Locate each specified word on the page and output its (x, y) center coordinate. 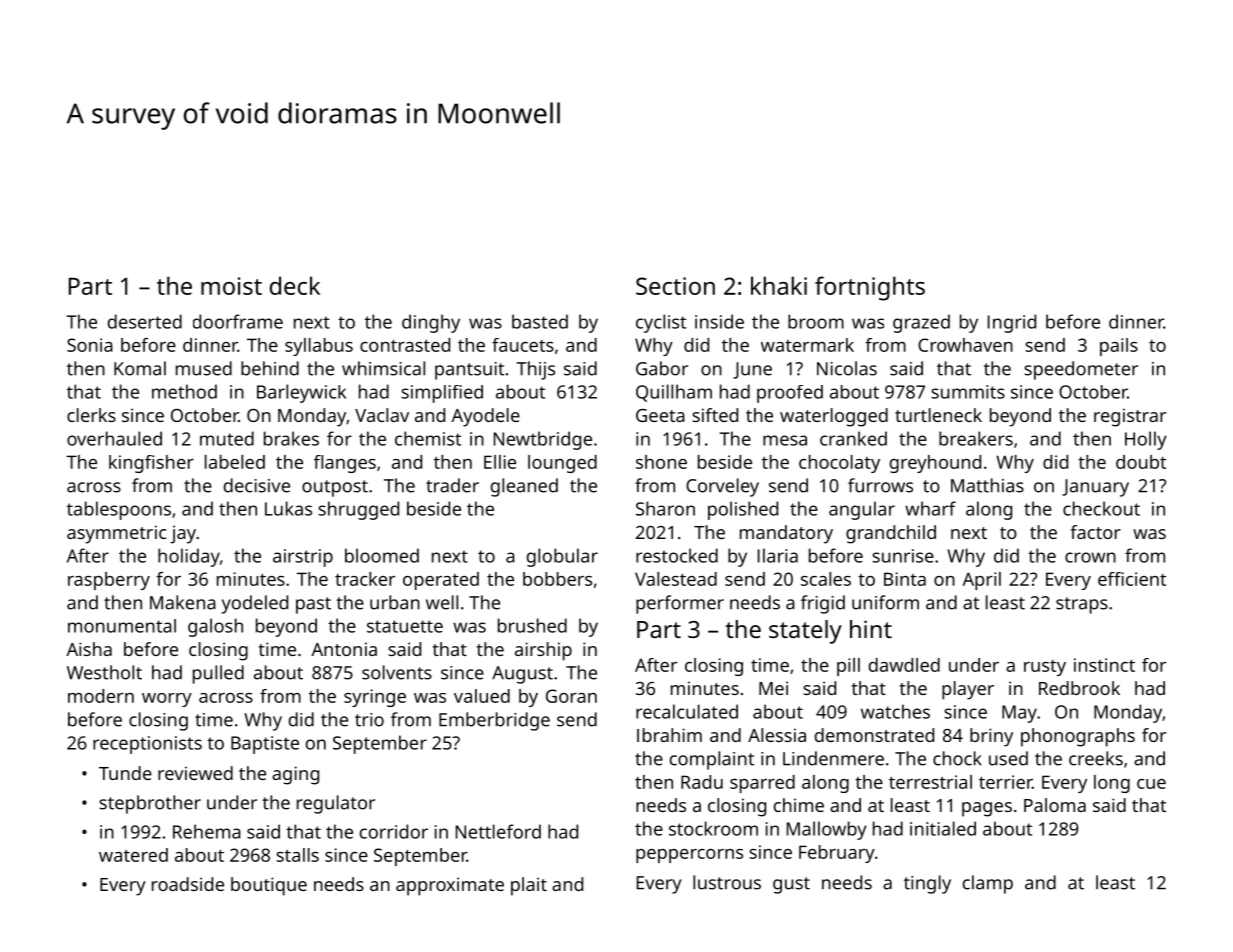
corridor (394, 831)
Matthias (987, 485)
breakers (976, 438)
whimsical (383, 368)
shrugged (358, 510)
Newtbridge (543, 440)
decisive (257, 485)
